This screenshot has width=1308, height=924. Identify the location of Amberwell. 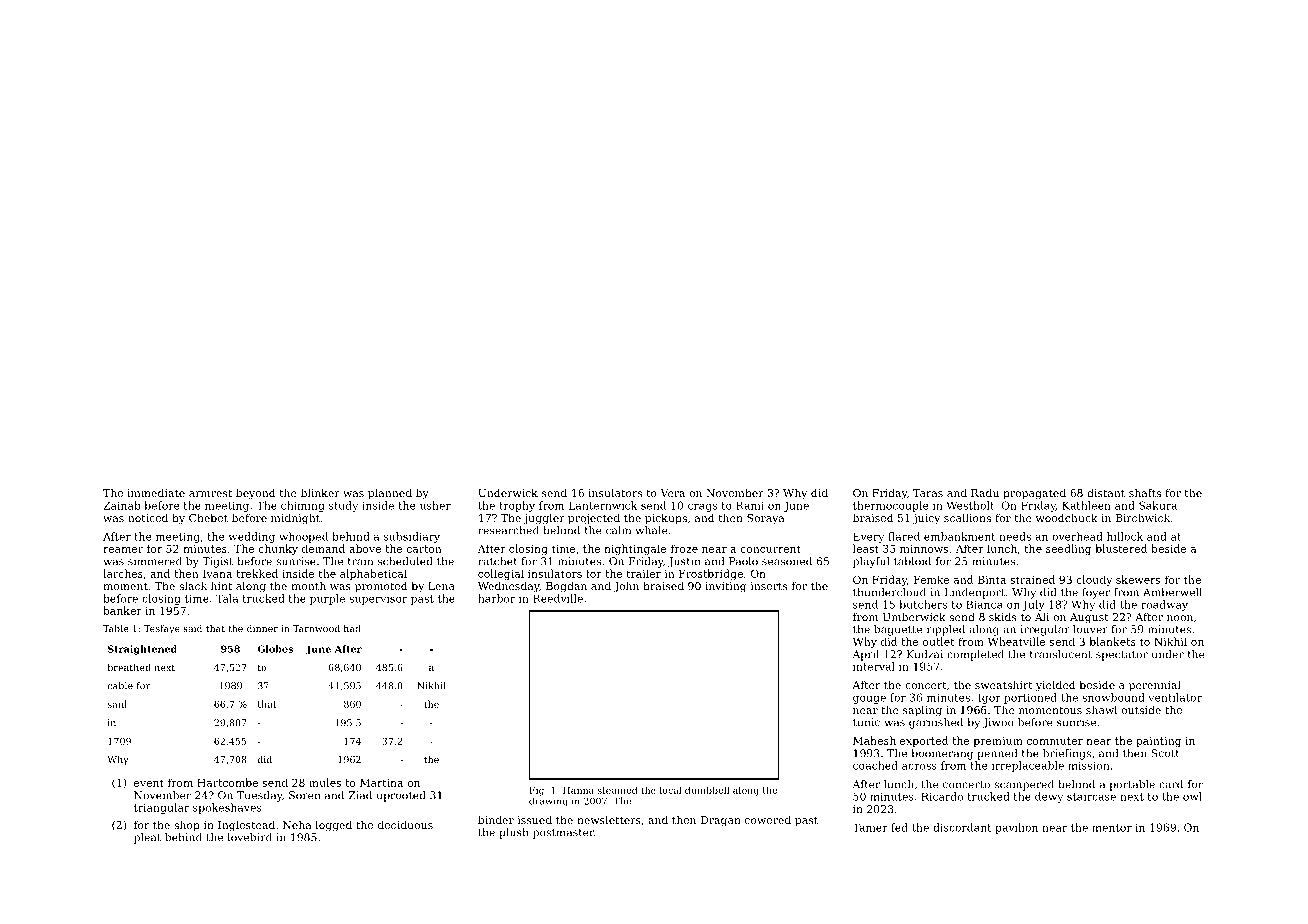
(1172, 592).
